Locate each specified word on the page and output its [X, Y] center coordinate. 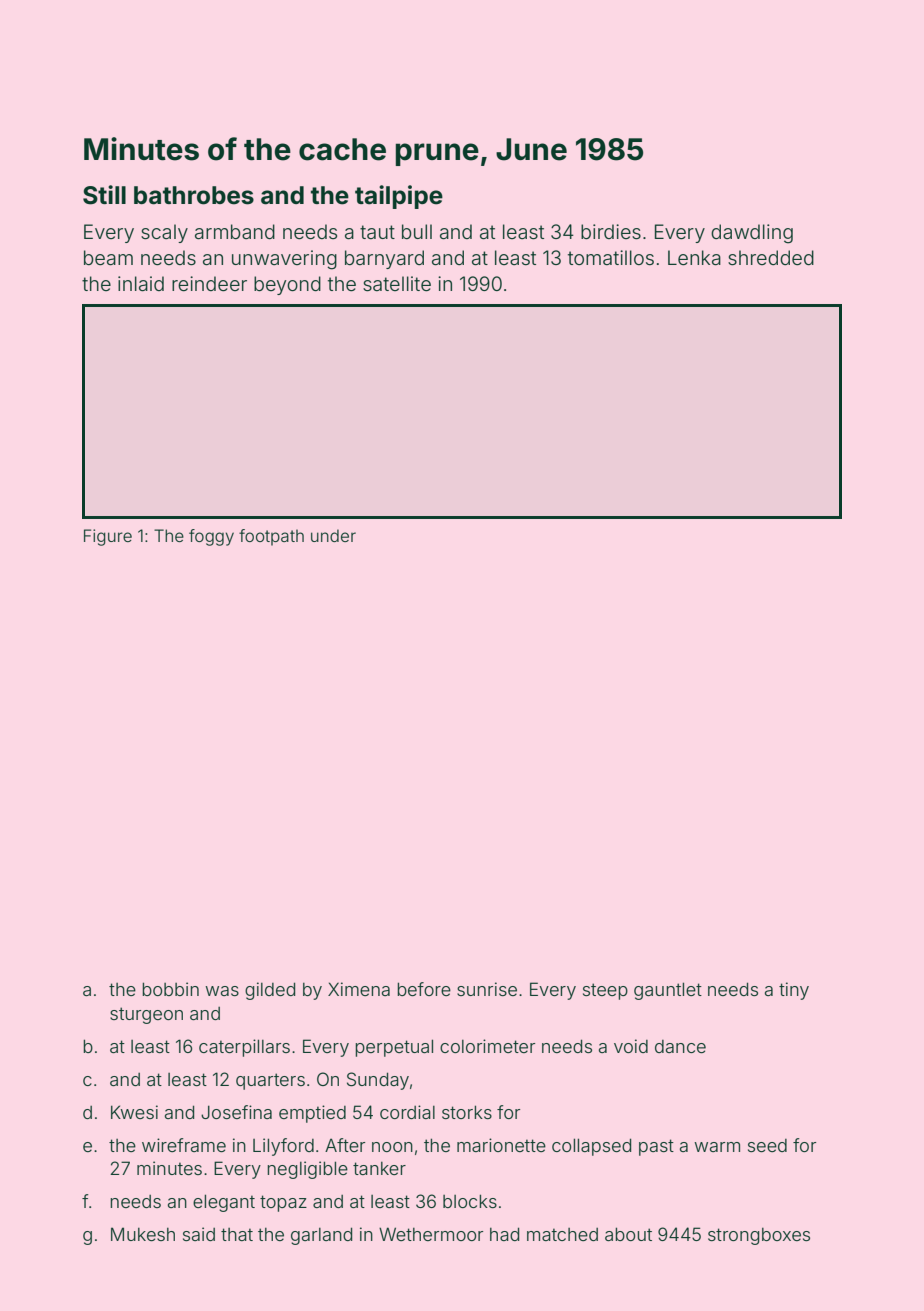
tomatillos [611, 257]
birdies [611, 231]
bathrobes [194, 195]
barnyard [384, 259]
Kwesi [134, 1112]
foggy [211, 537]
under [333, 535]
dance [680, 1046]
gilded [270, 991]
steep [605, 991]
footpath [271, 537]
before [424, 989]
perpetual [394, 1048]
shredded [771, 257]
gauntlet [668, 991]
